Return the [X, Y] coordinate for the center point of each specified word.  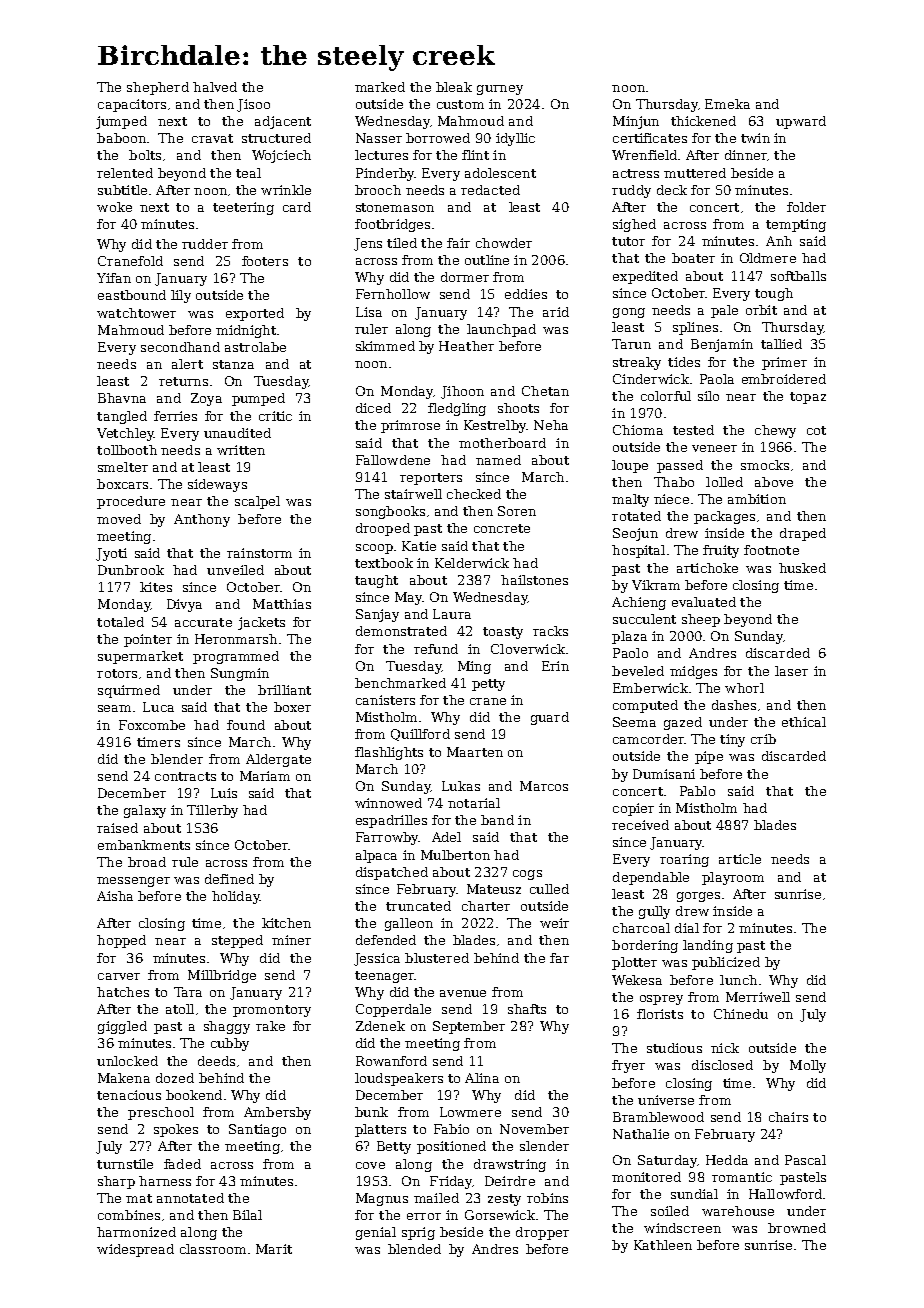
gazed [683, 723]
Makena [124, 1078]
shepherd [158, 88]
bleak [454, 87]
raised [117, 828]
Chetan [545, 391]
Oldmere [768, 258]
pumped [258, 399]
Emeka [727, 104]
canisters [385, 700]
